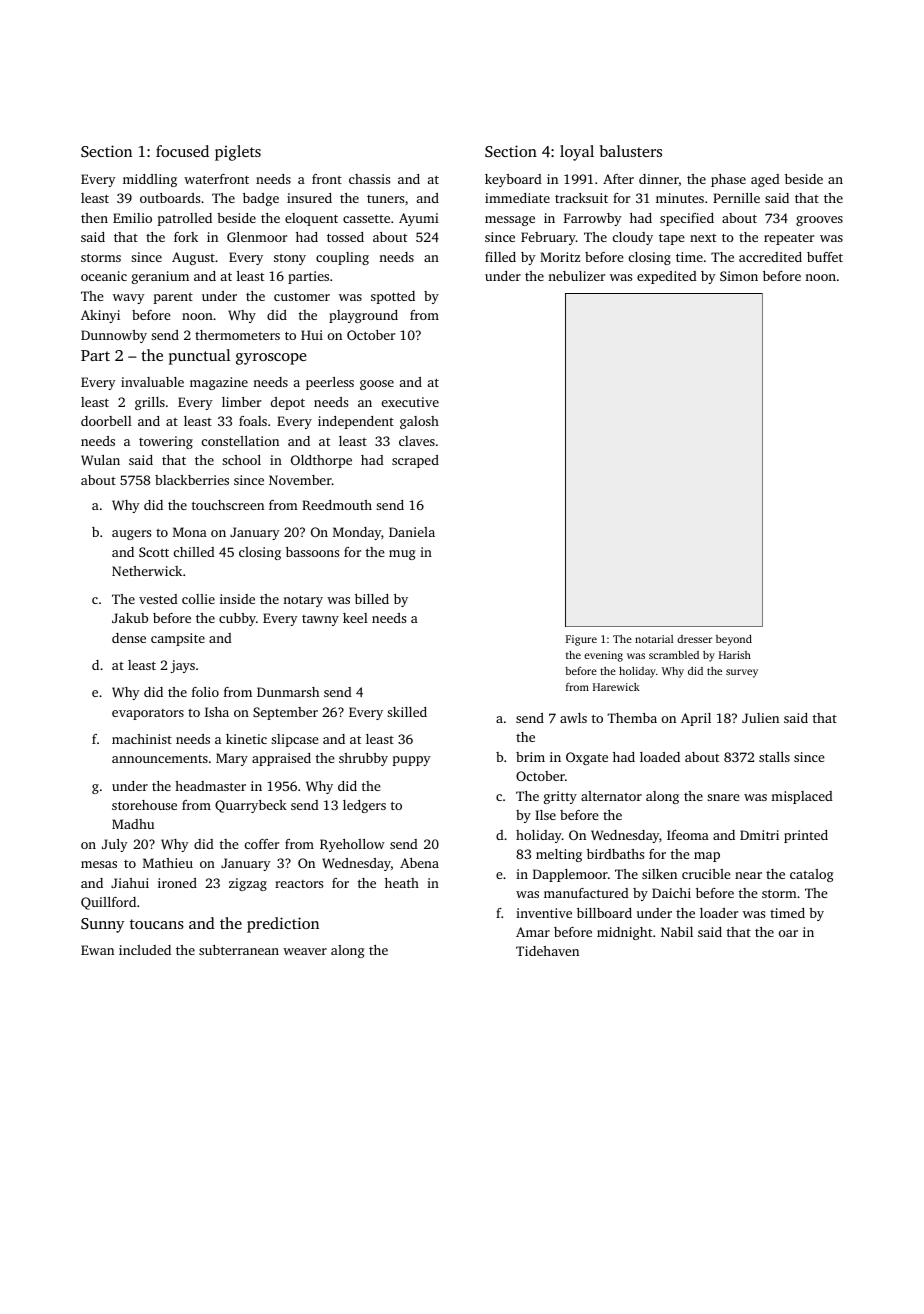 Image resolution: width=924 pixels, height=1314 pixels. I want to click on Jakub, so click(130, 618).
